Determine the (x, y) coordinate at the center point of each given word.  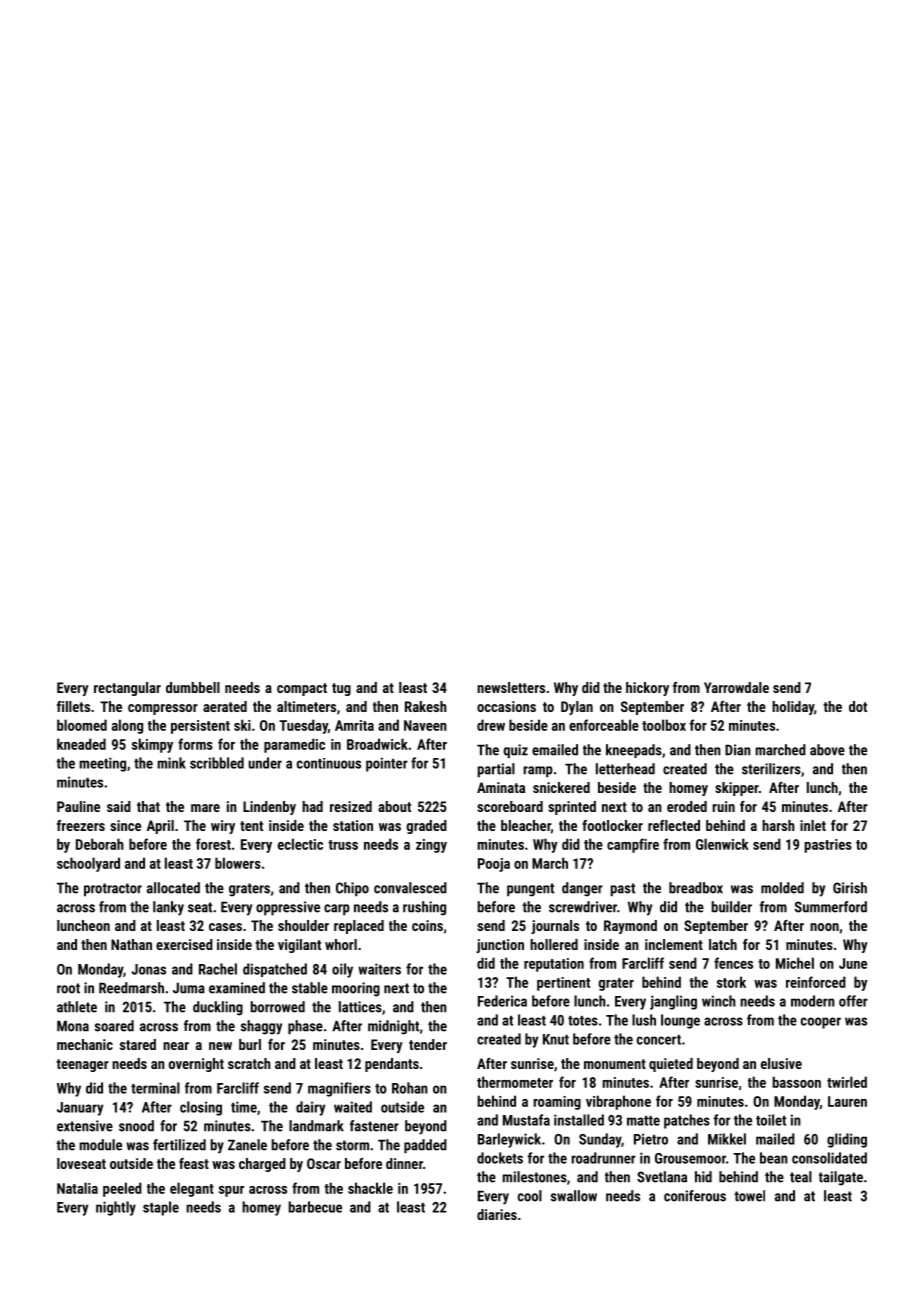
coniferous (695, 1196)
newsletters (511, 687)
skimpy (152, 745)
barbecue (315, 1207)
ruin (723, 806)
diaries (497, 1214)
